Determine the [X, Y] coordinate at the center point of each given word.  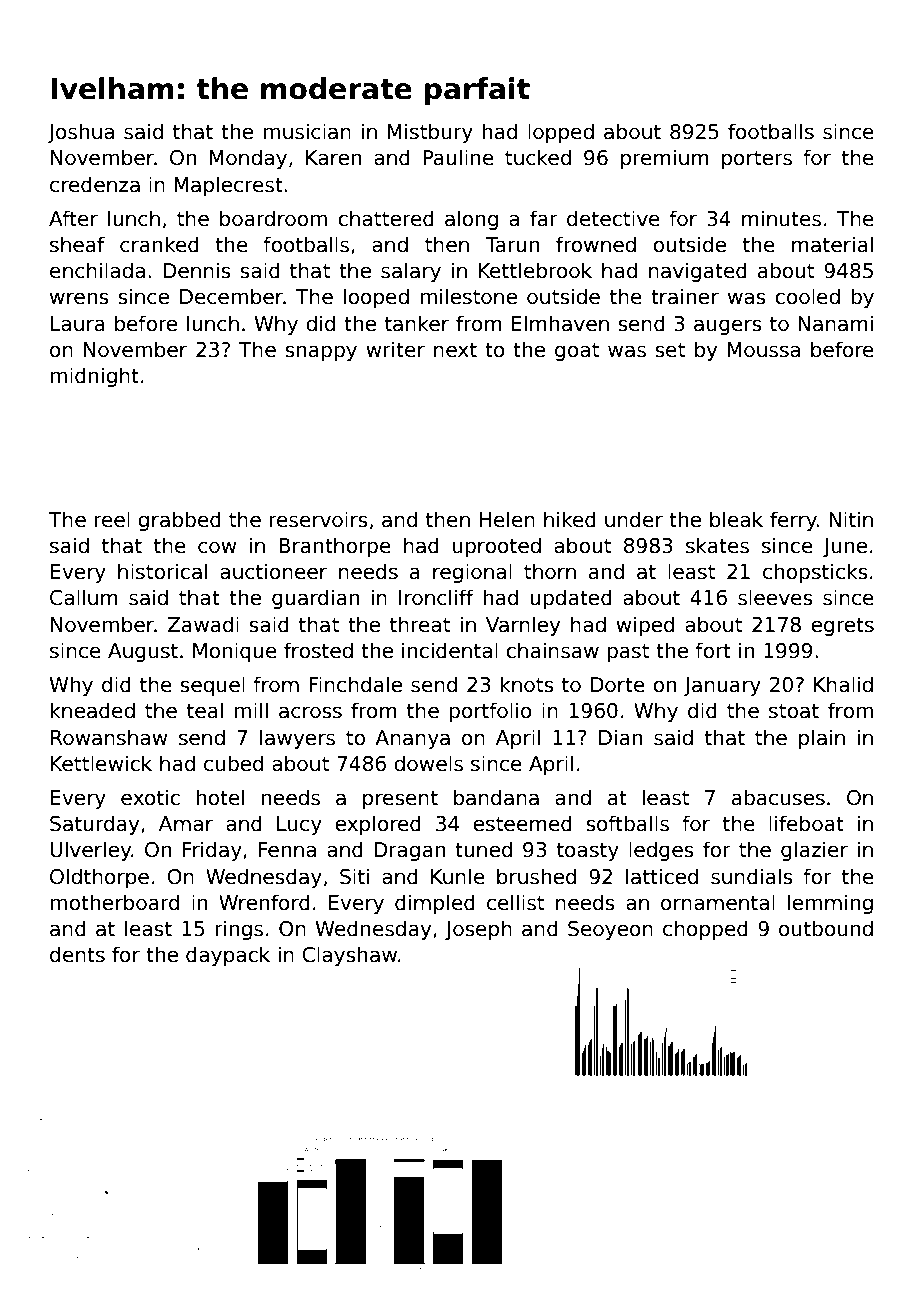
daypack [228, 956]
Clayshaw [349, 956]
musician [307, 131]
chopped [705, 930]
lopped [561, 133]
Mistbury [430, 133]
